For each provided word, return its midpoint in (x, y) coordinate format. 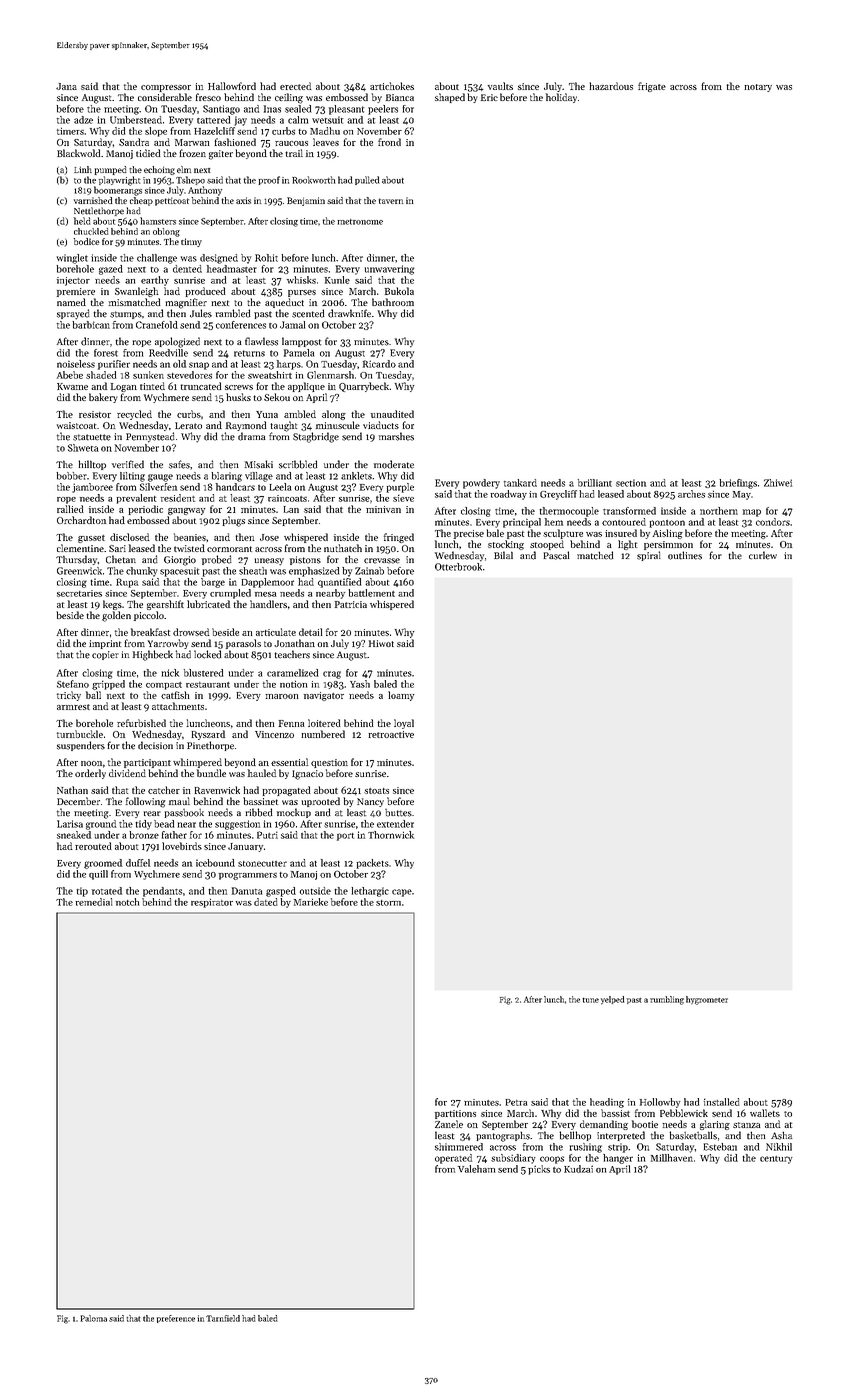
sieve (403, 498)
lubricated (208, 604)
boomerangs (118, 191)
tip (82, 892)
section (631, 483)
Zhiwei (778, 483)
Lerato (188, 425)
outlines (685, 555)
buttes (398, 813)
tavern (391, 201)
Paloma (94, 1318)
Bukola (399, 291)
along (334, 415)
